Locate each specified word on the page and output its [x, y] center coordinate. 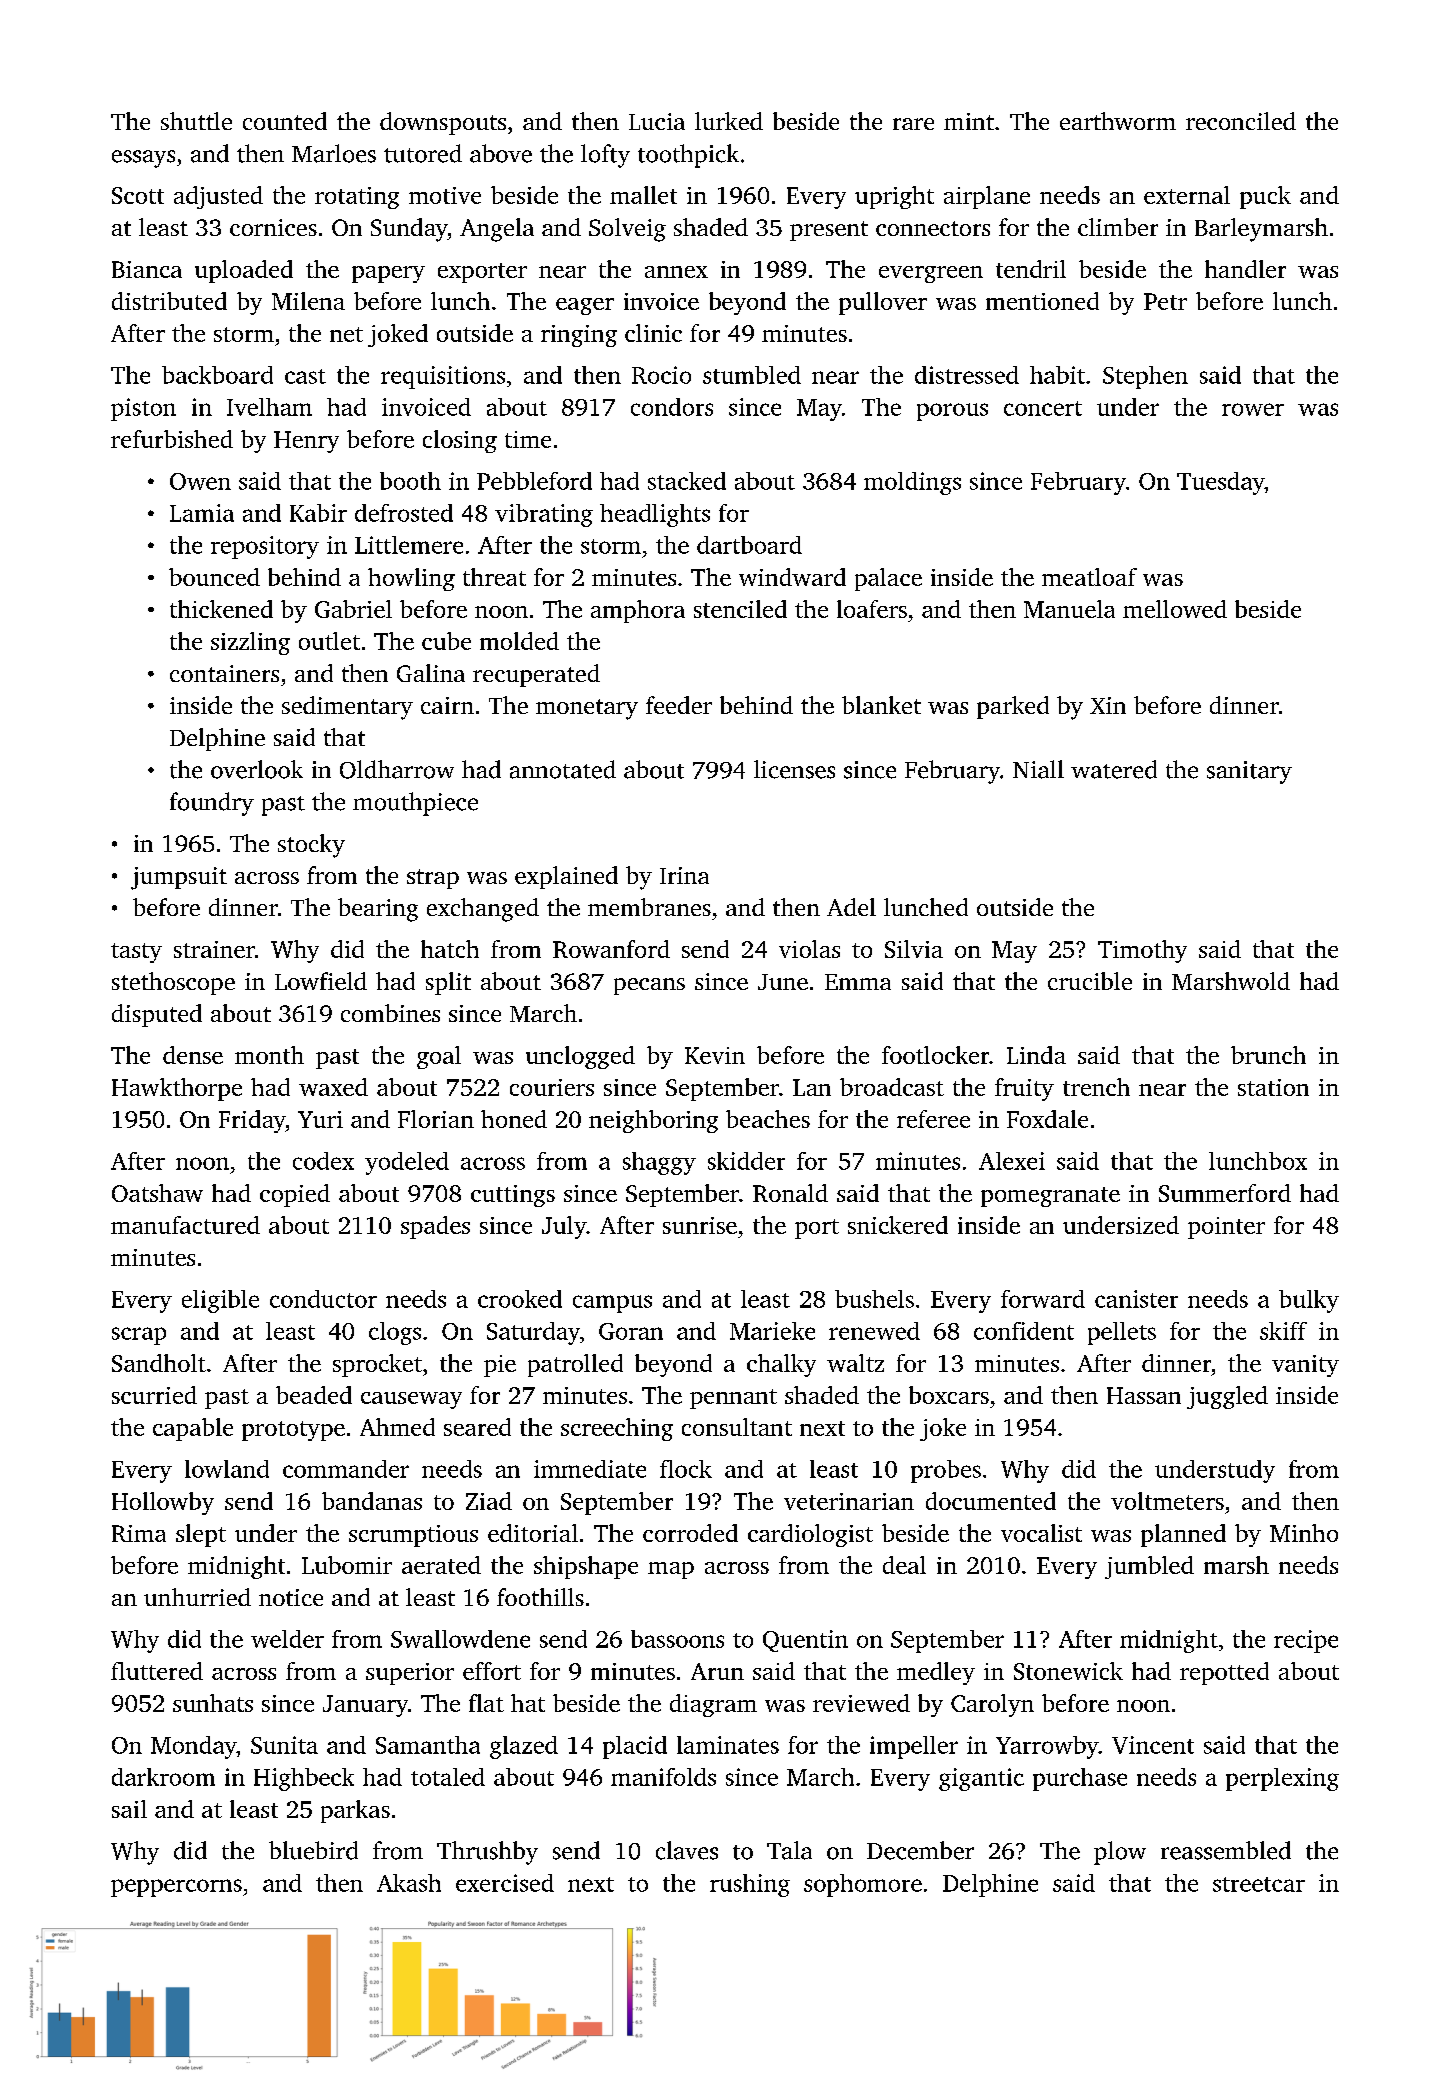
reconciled [1241, 121]
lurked [729, 121]
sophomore [863, 1885]
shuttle [196, 121]
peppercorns [176, 1888]
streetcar [1259, 1884]
